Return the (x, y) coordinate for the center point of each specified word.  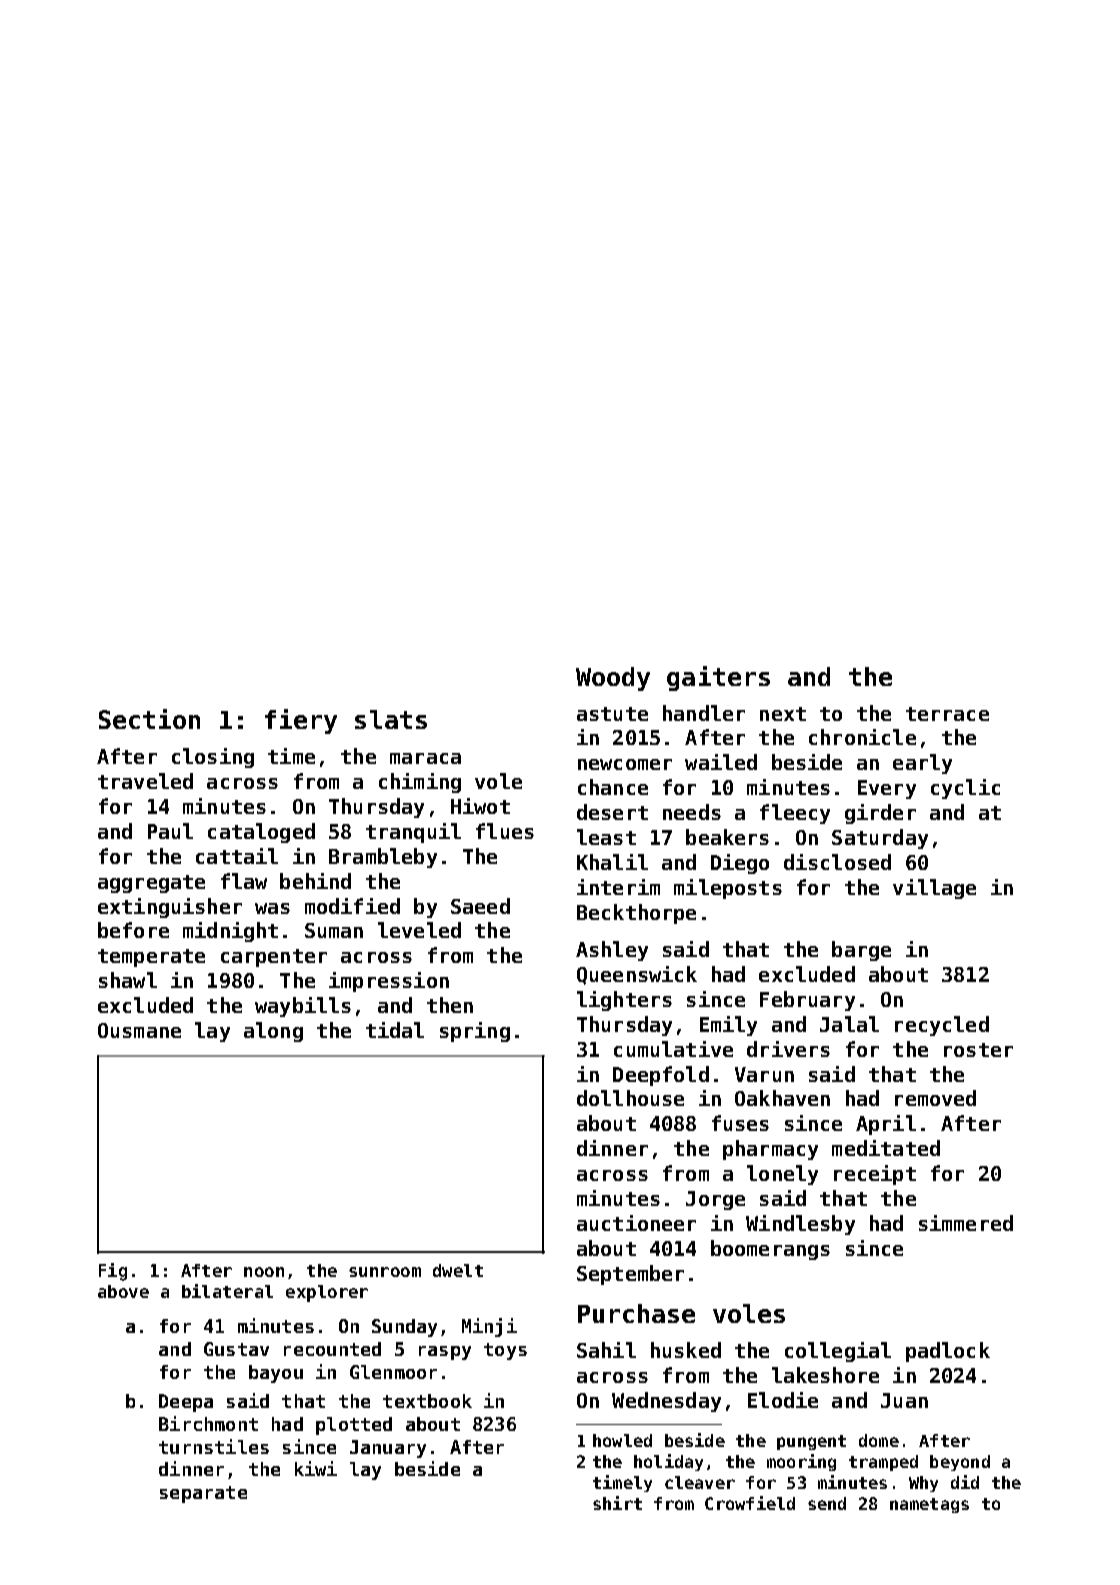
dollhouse (630, 1098)
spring (475, 1032)
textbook (427, 1401)
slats (391, 719)
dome (879, 1440)
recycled (942, 1026)
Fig (113, 1272)
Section (149, 719)
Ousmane (139, 1030)
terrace (947, 714)
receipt (875, 1175)
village (934, 889)
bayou (276, 1374)
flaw (244, 881)
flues (505, 831)
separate (203, 1494)
